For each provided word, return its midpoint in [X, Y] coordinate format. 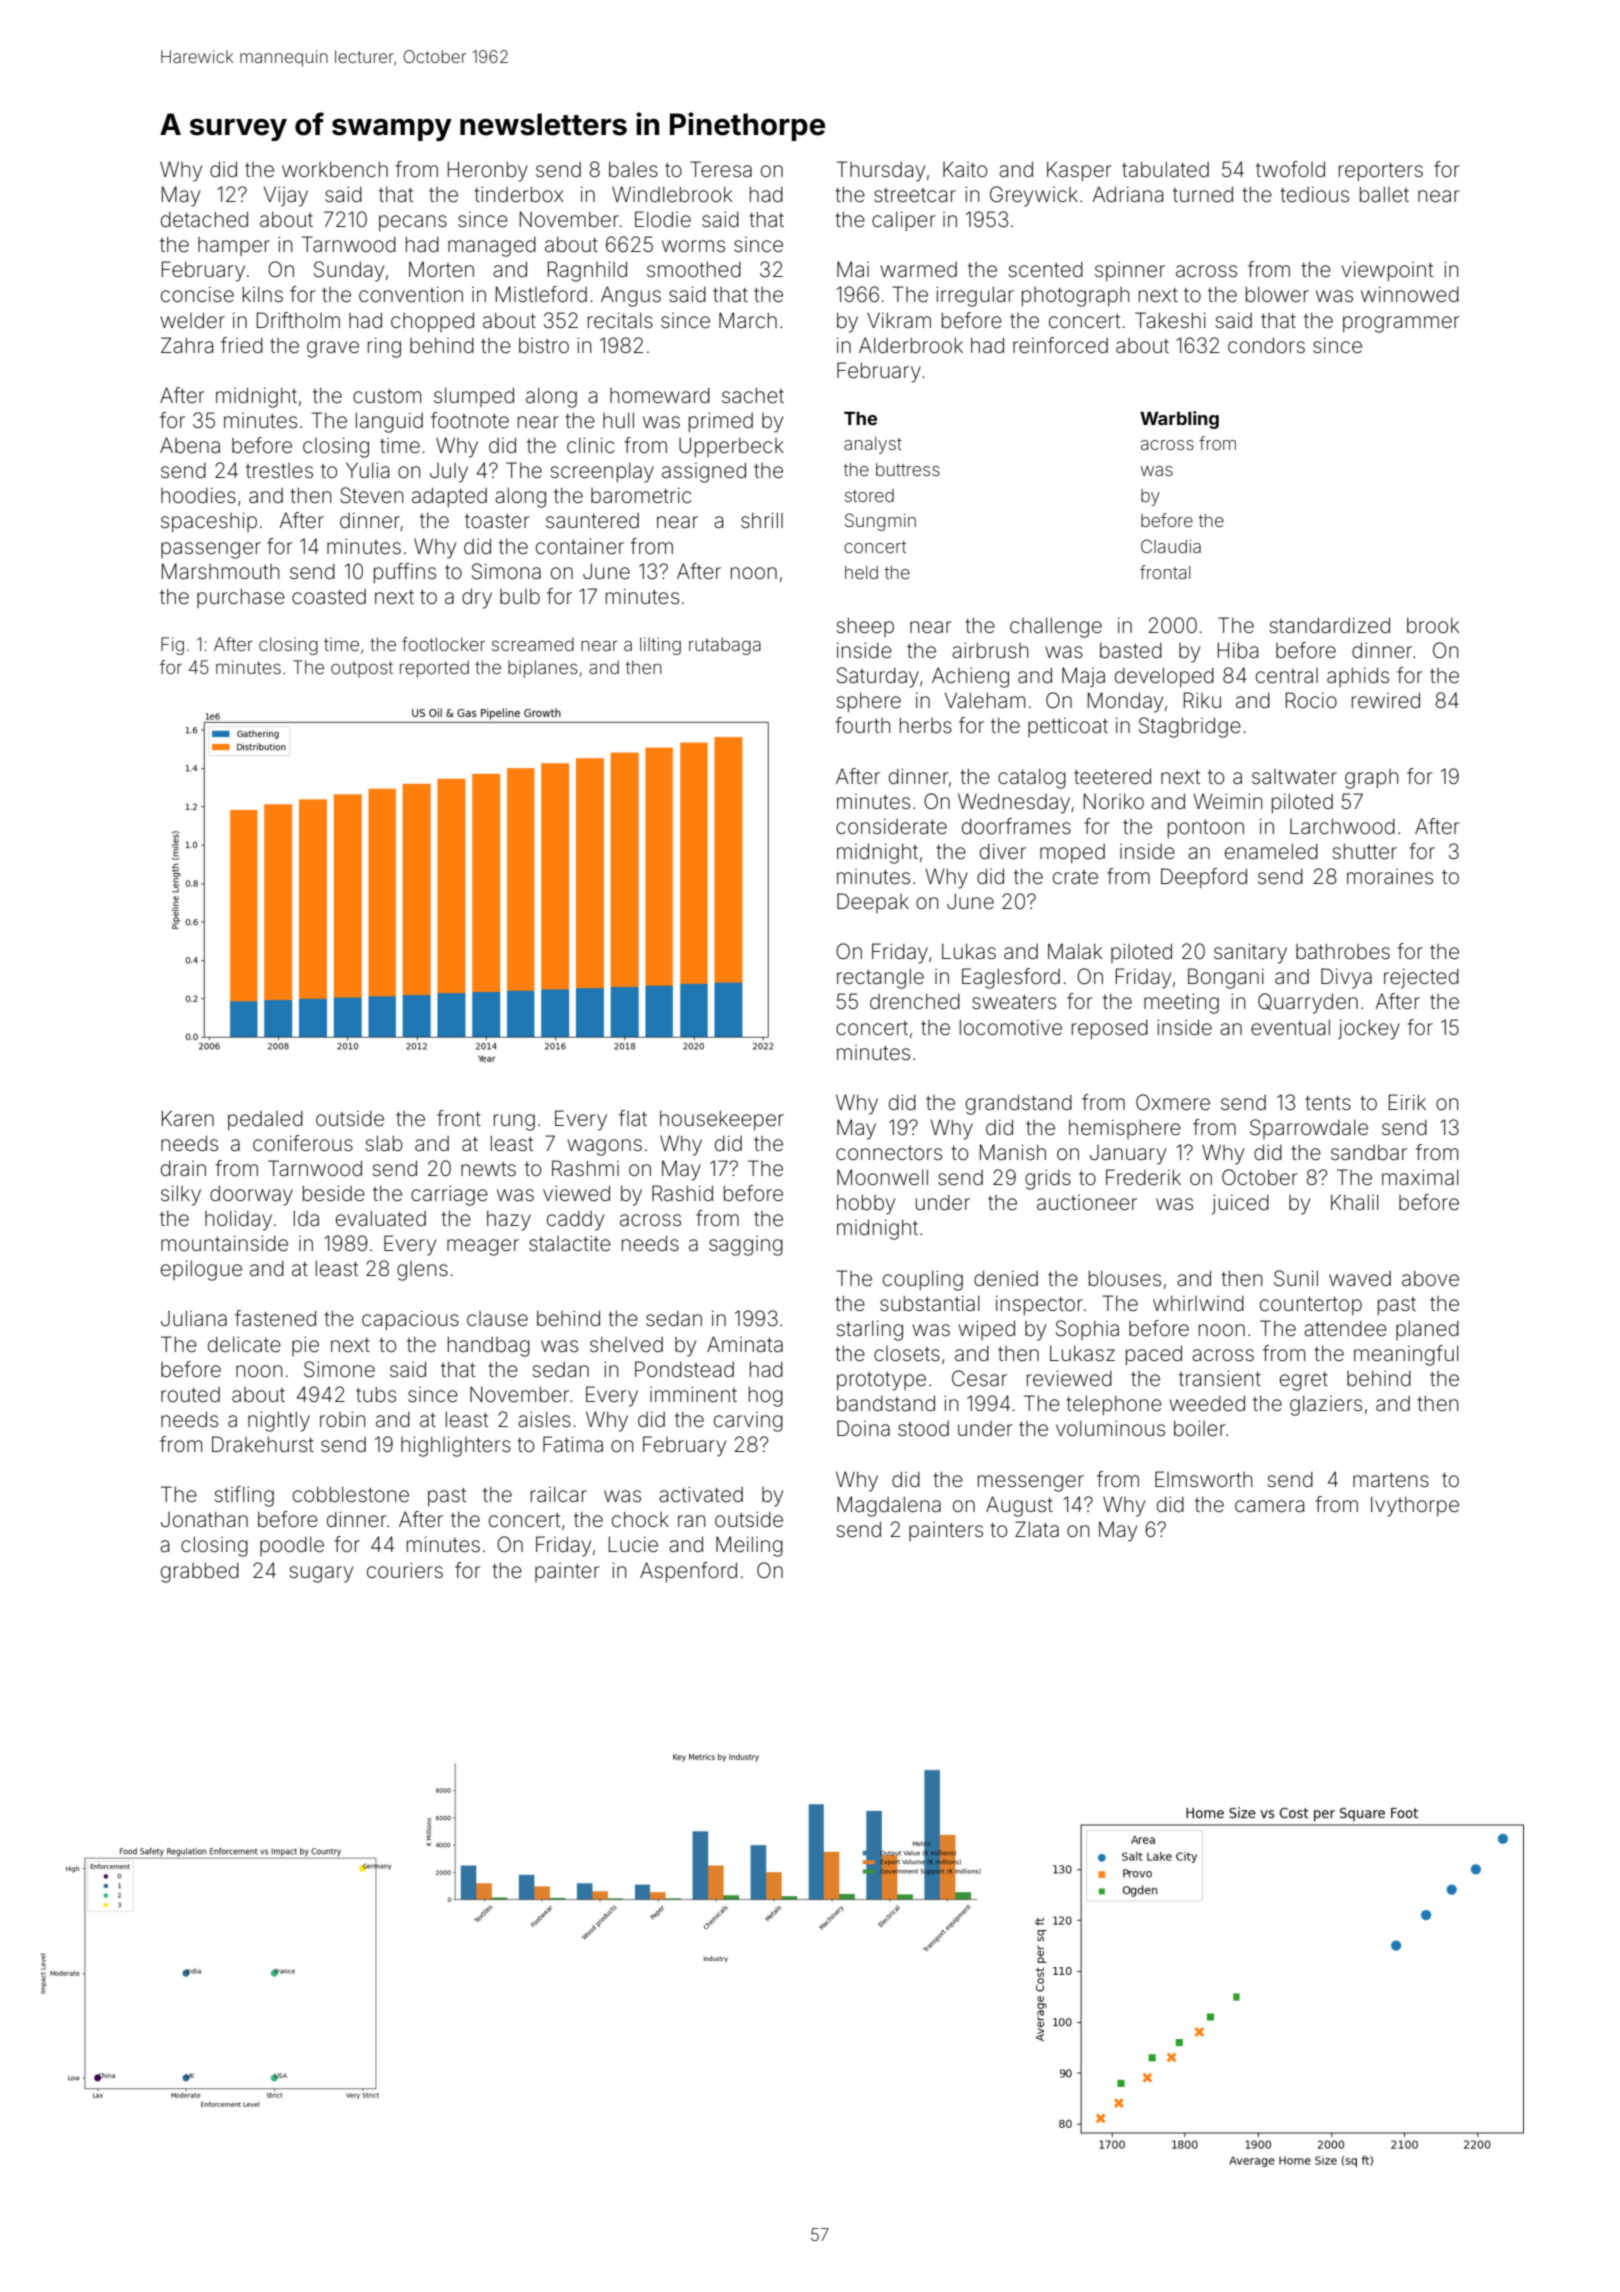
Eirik [1407, 1102]
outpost [362, 669]
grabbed [200, 1572]
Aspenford [688, 1572]
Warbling [1179, 420]
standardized [1330, 625]
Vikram [899, 320]
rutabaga [725, 646]
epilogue [201, 1270]
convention [411, 295]
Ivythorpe [1415, 1506]
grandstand [1019, 1104]
